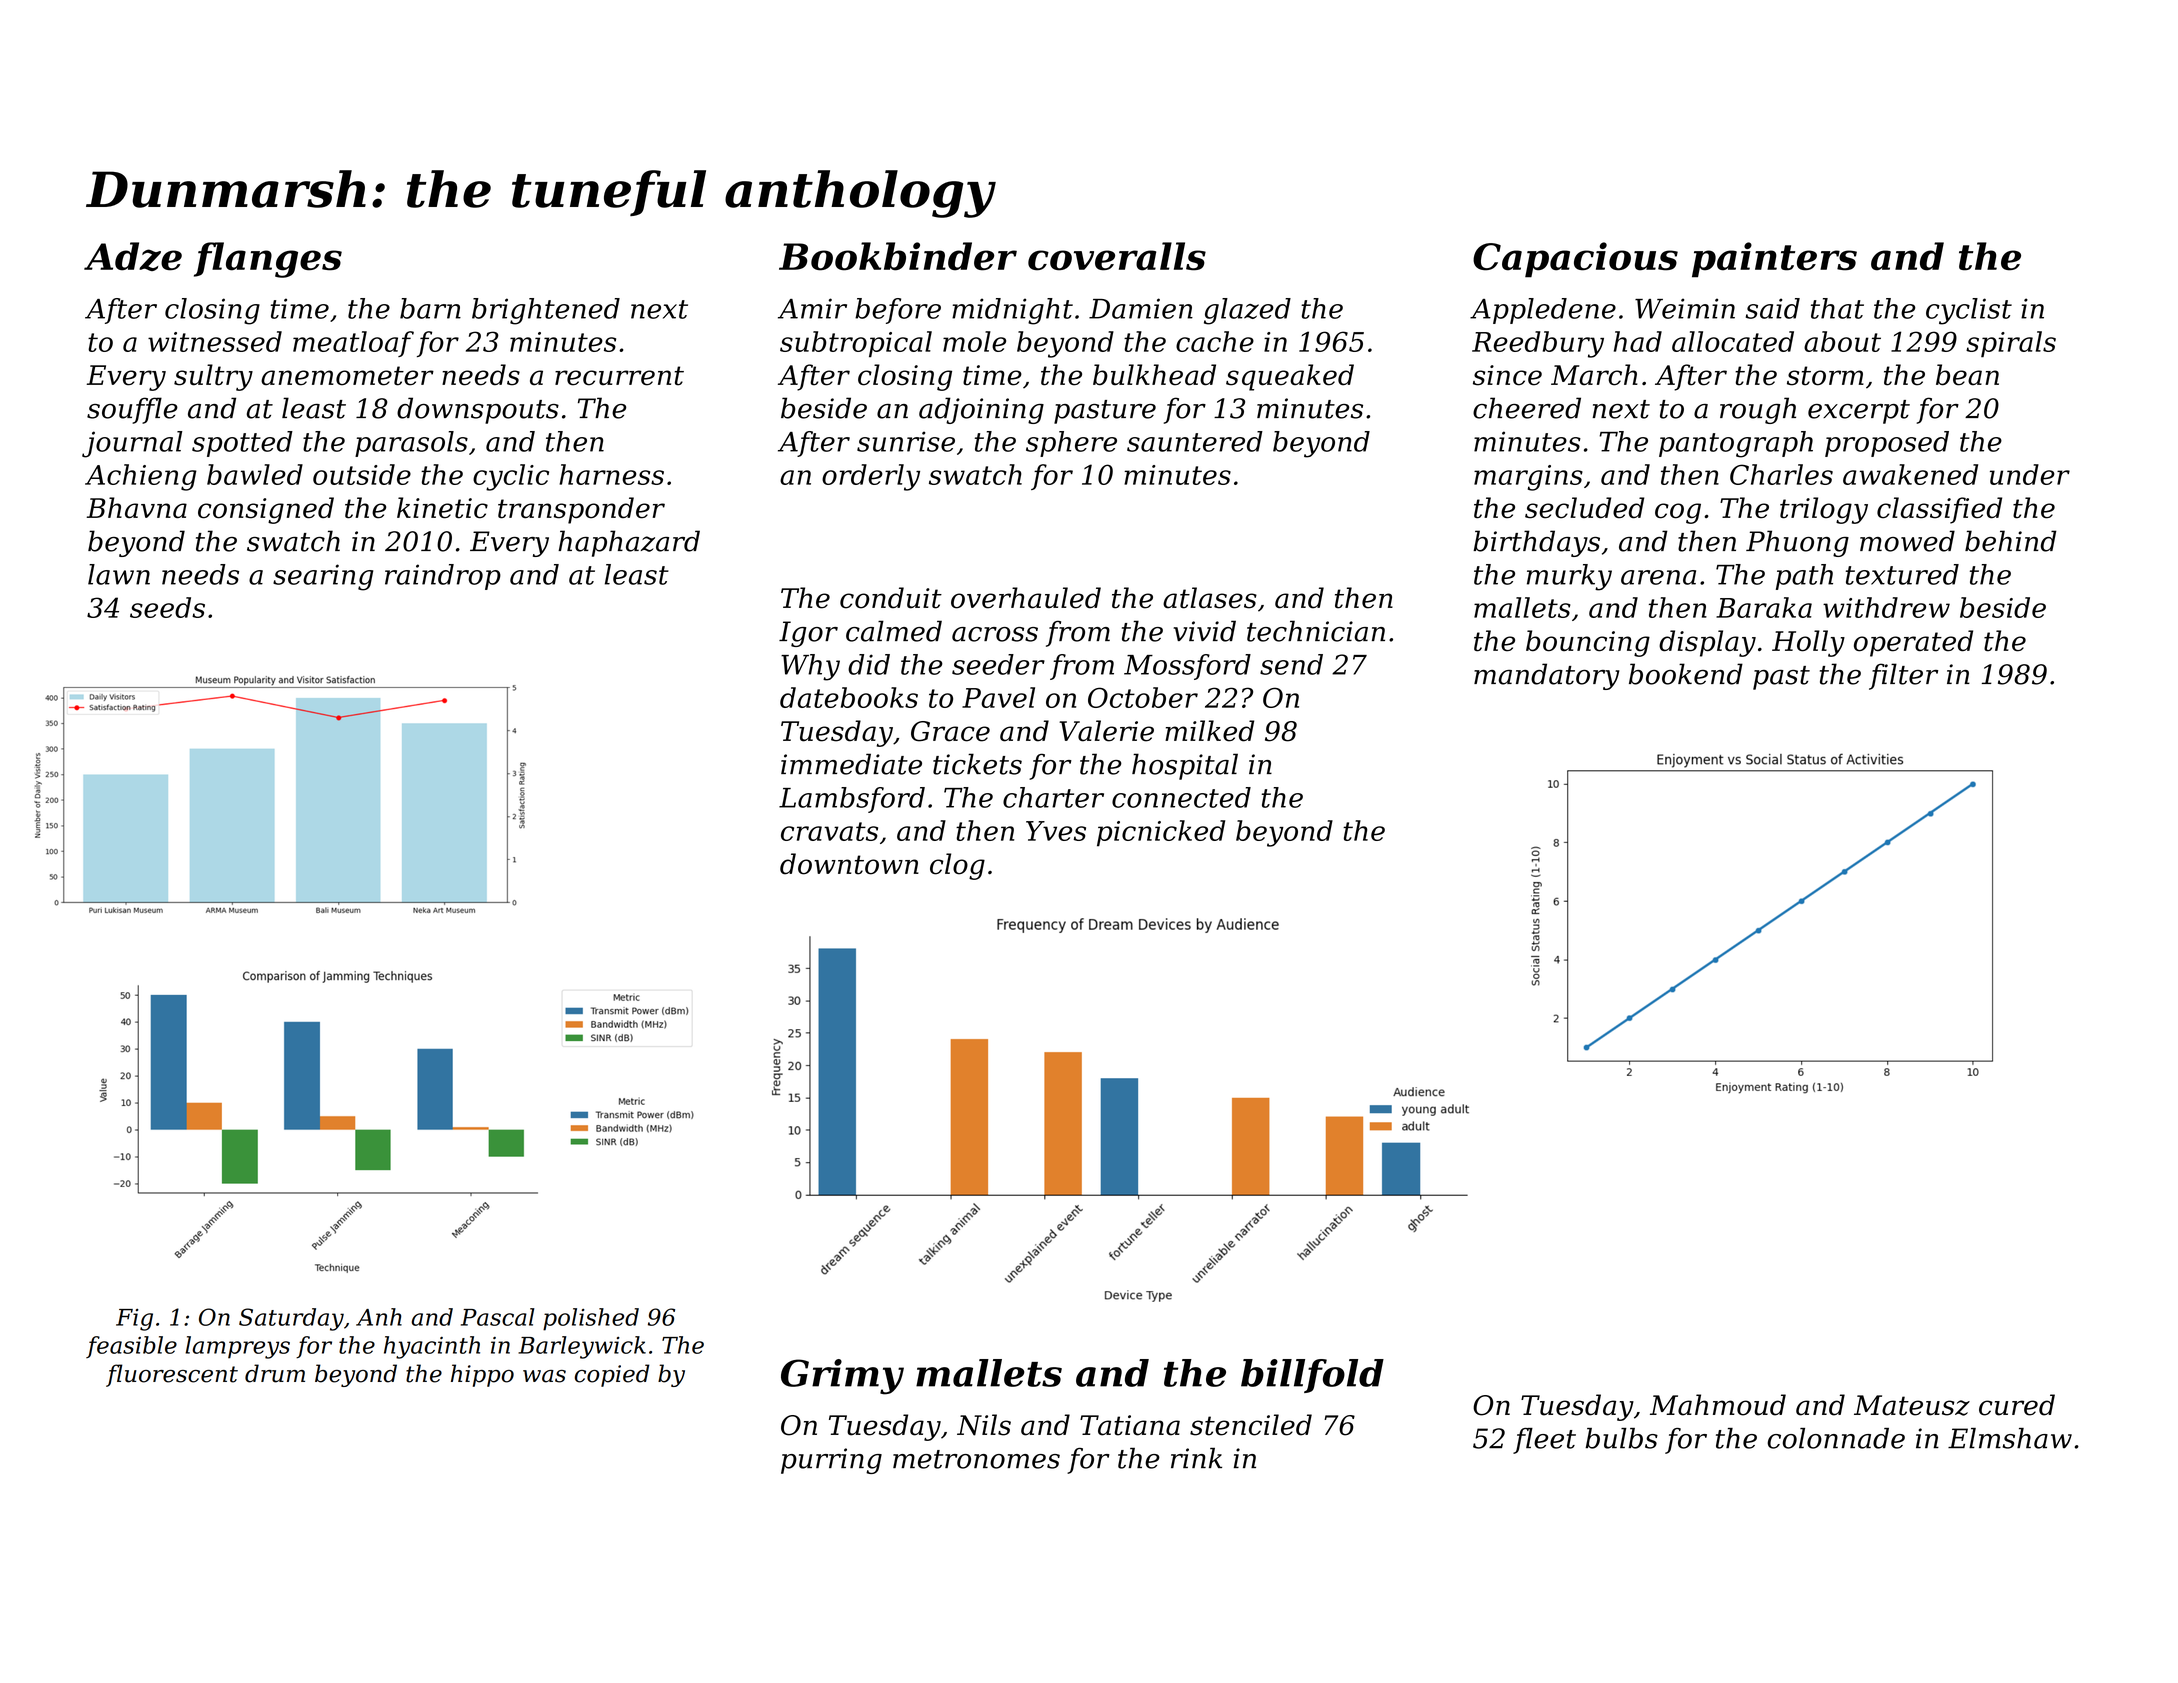 This document has height=1683, width=2178. What do you see at coordinates (1161, 833) in the document?
I see `picnicked` at bounding box center [1161, 833].
